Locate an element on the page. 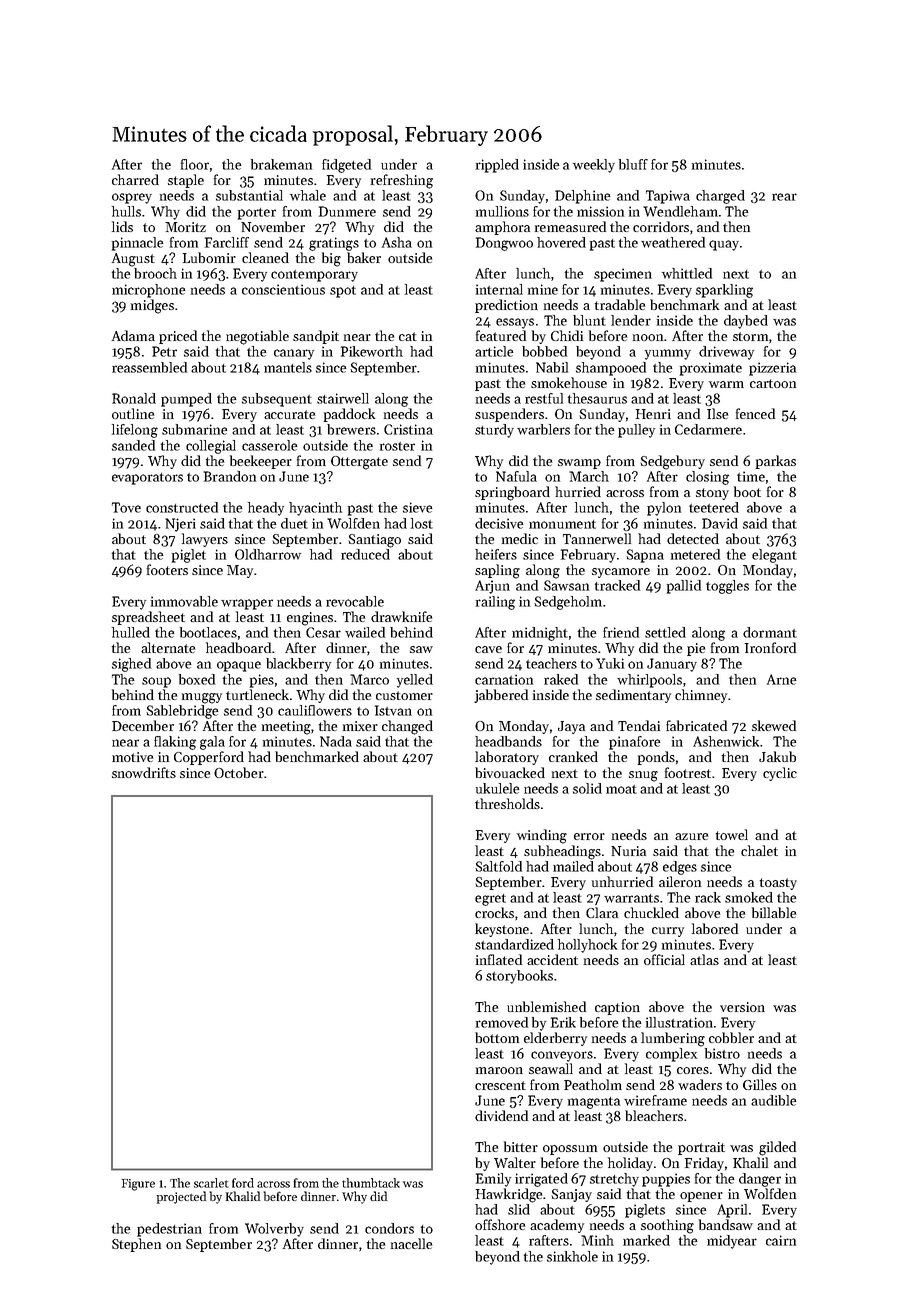 The width and height of the page is (908, 1316). floor is located at coordinates (195, 164).
